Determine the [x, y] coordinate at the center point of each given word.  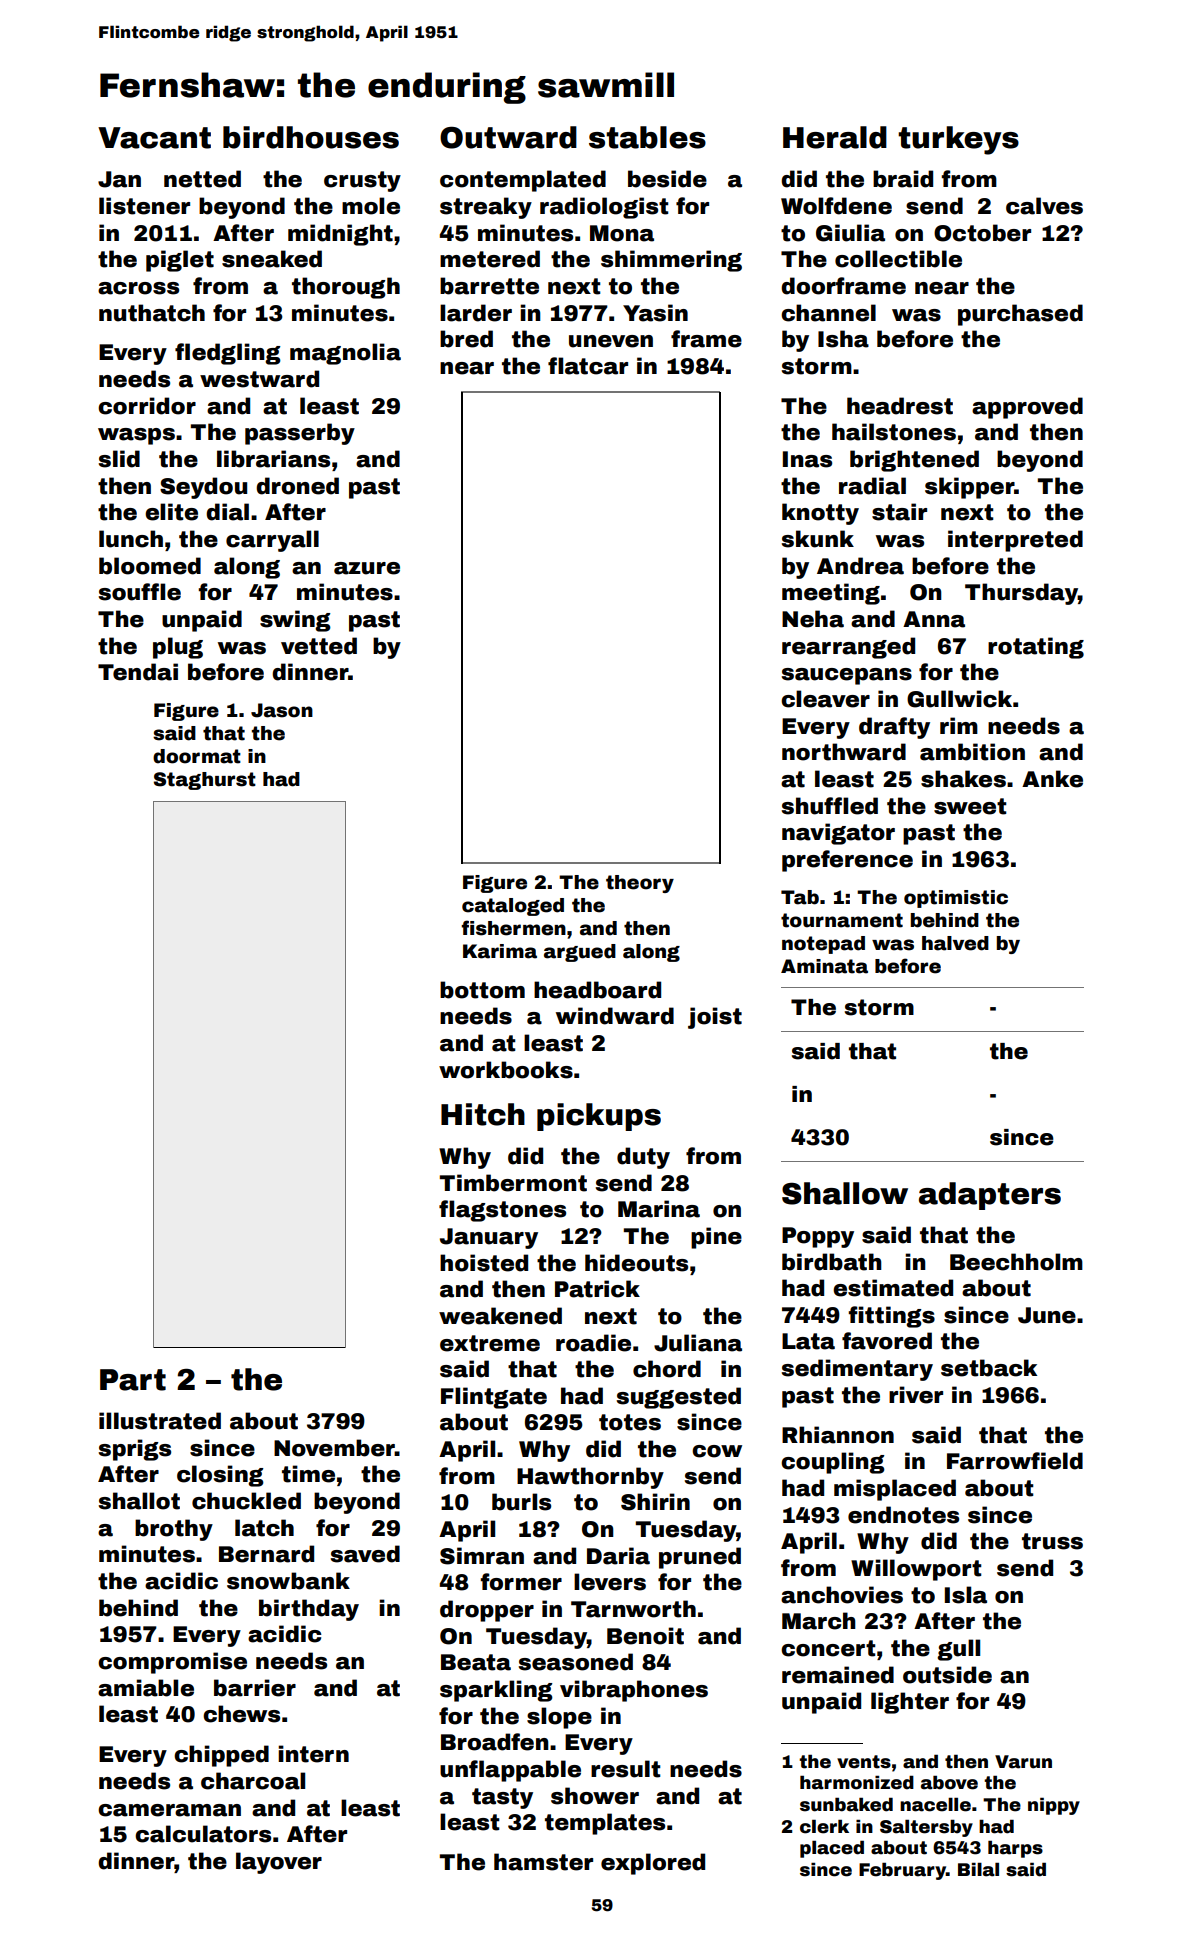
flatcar [588, 366]
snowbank [288, 1581]
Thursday [1021, 594]
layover [279, 1863]
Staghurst [205, 781]
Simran [482, 1556]
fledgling [228, 354]
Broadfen [495, 1742]
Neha [813, 619]
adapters [990, 1196]
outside [947, 1675]
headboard [597, 990]
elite [171, 512]
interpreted [1015, 541]
